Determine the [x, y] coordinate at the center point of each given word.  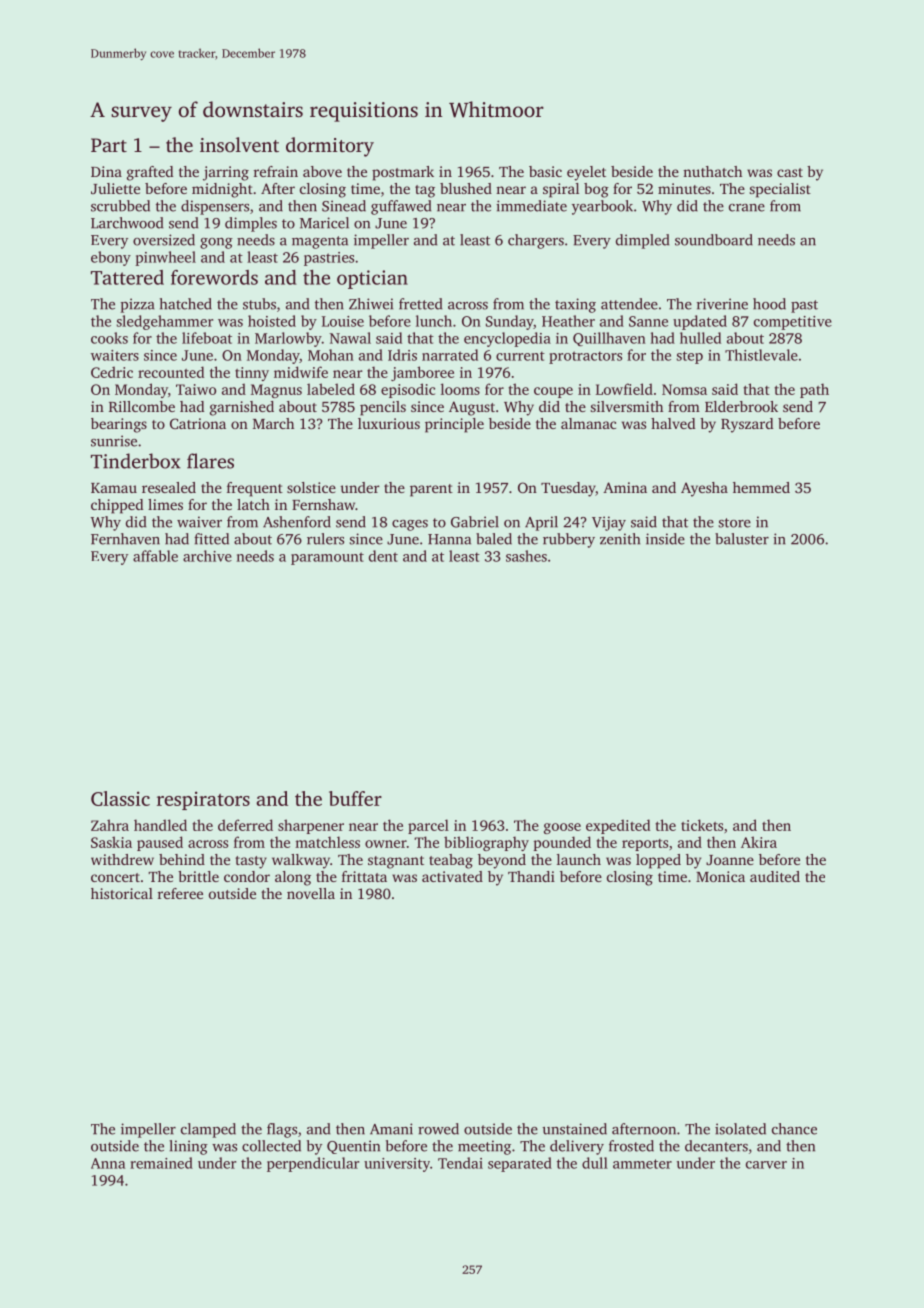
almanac [588, 423]
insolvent [239, 144]
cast [790, 172]
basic [545, 171]
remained [161, 1163]
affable [155, 556]
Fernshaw [323, 504]
